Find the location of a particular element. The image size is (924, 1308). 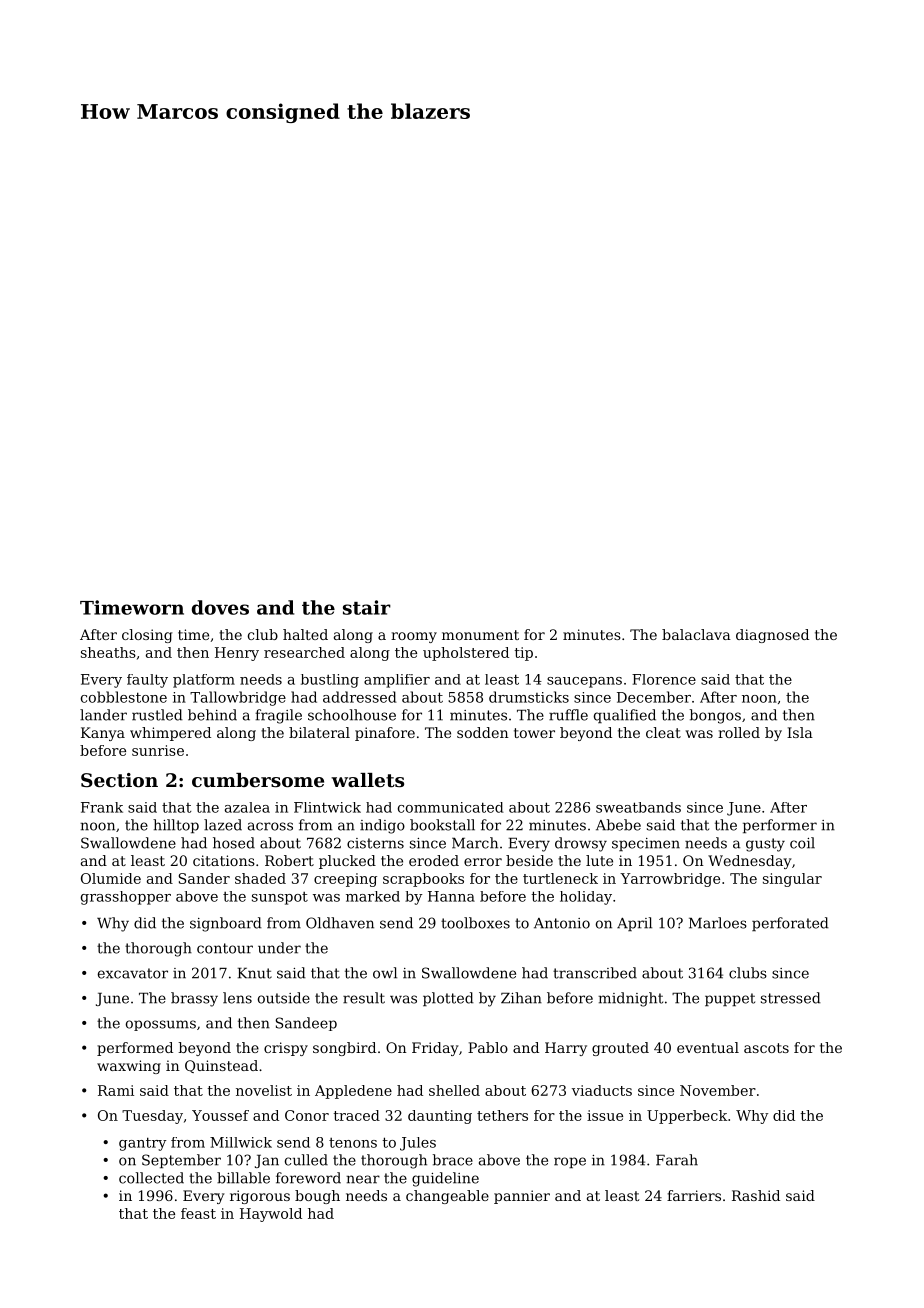

diagnosed is located at coordinates (772, 636).
